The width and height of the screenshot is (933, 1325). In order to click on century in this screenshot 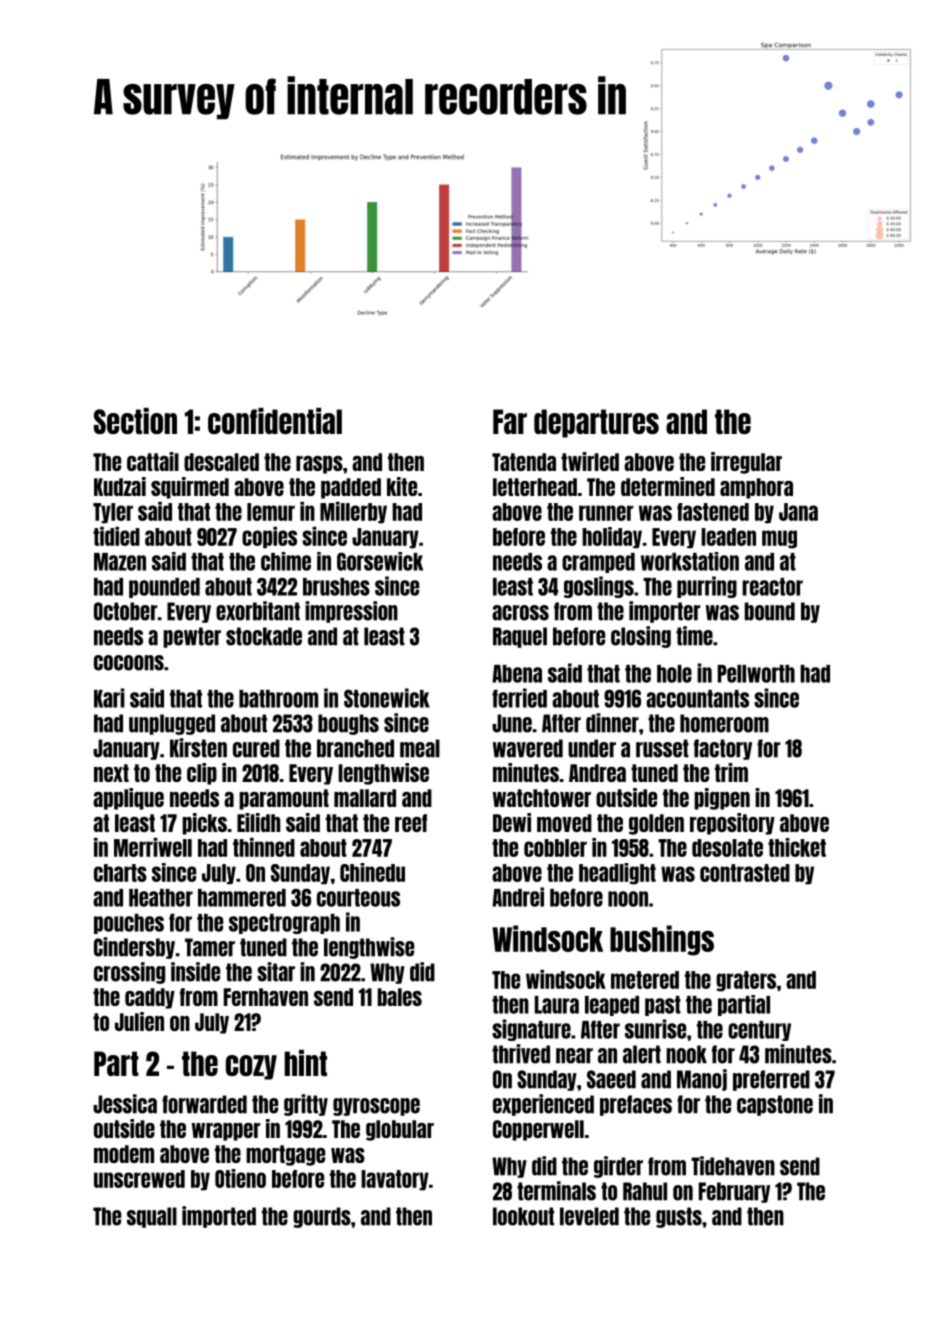, I will do `click(759, 1031)`.
